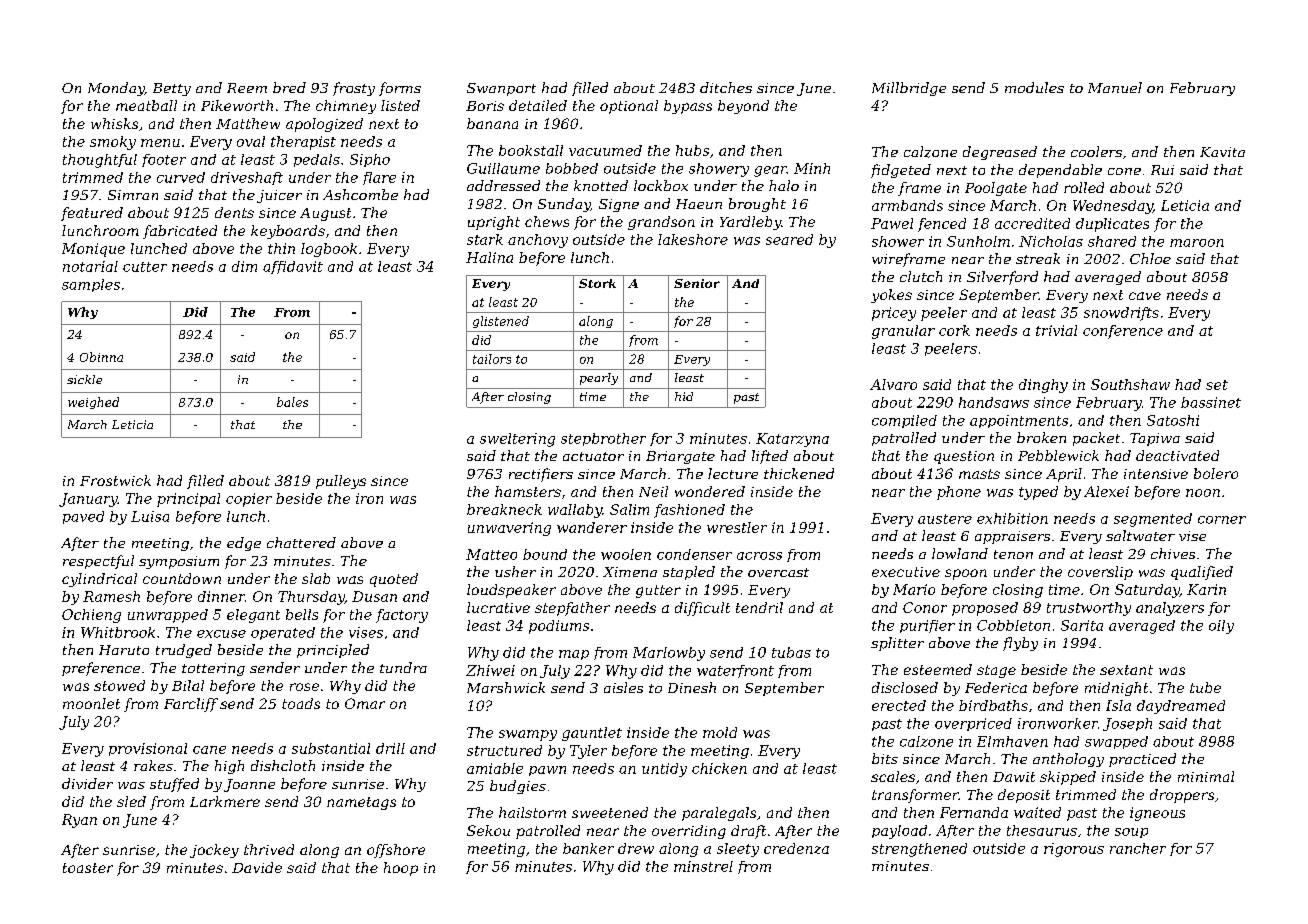 Image resolution: width=1308 pixels, height=924 pixels. What do you see at coordinates (531, 150) in the page?
I see `bookstall` at bounding box center [531, 150].
